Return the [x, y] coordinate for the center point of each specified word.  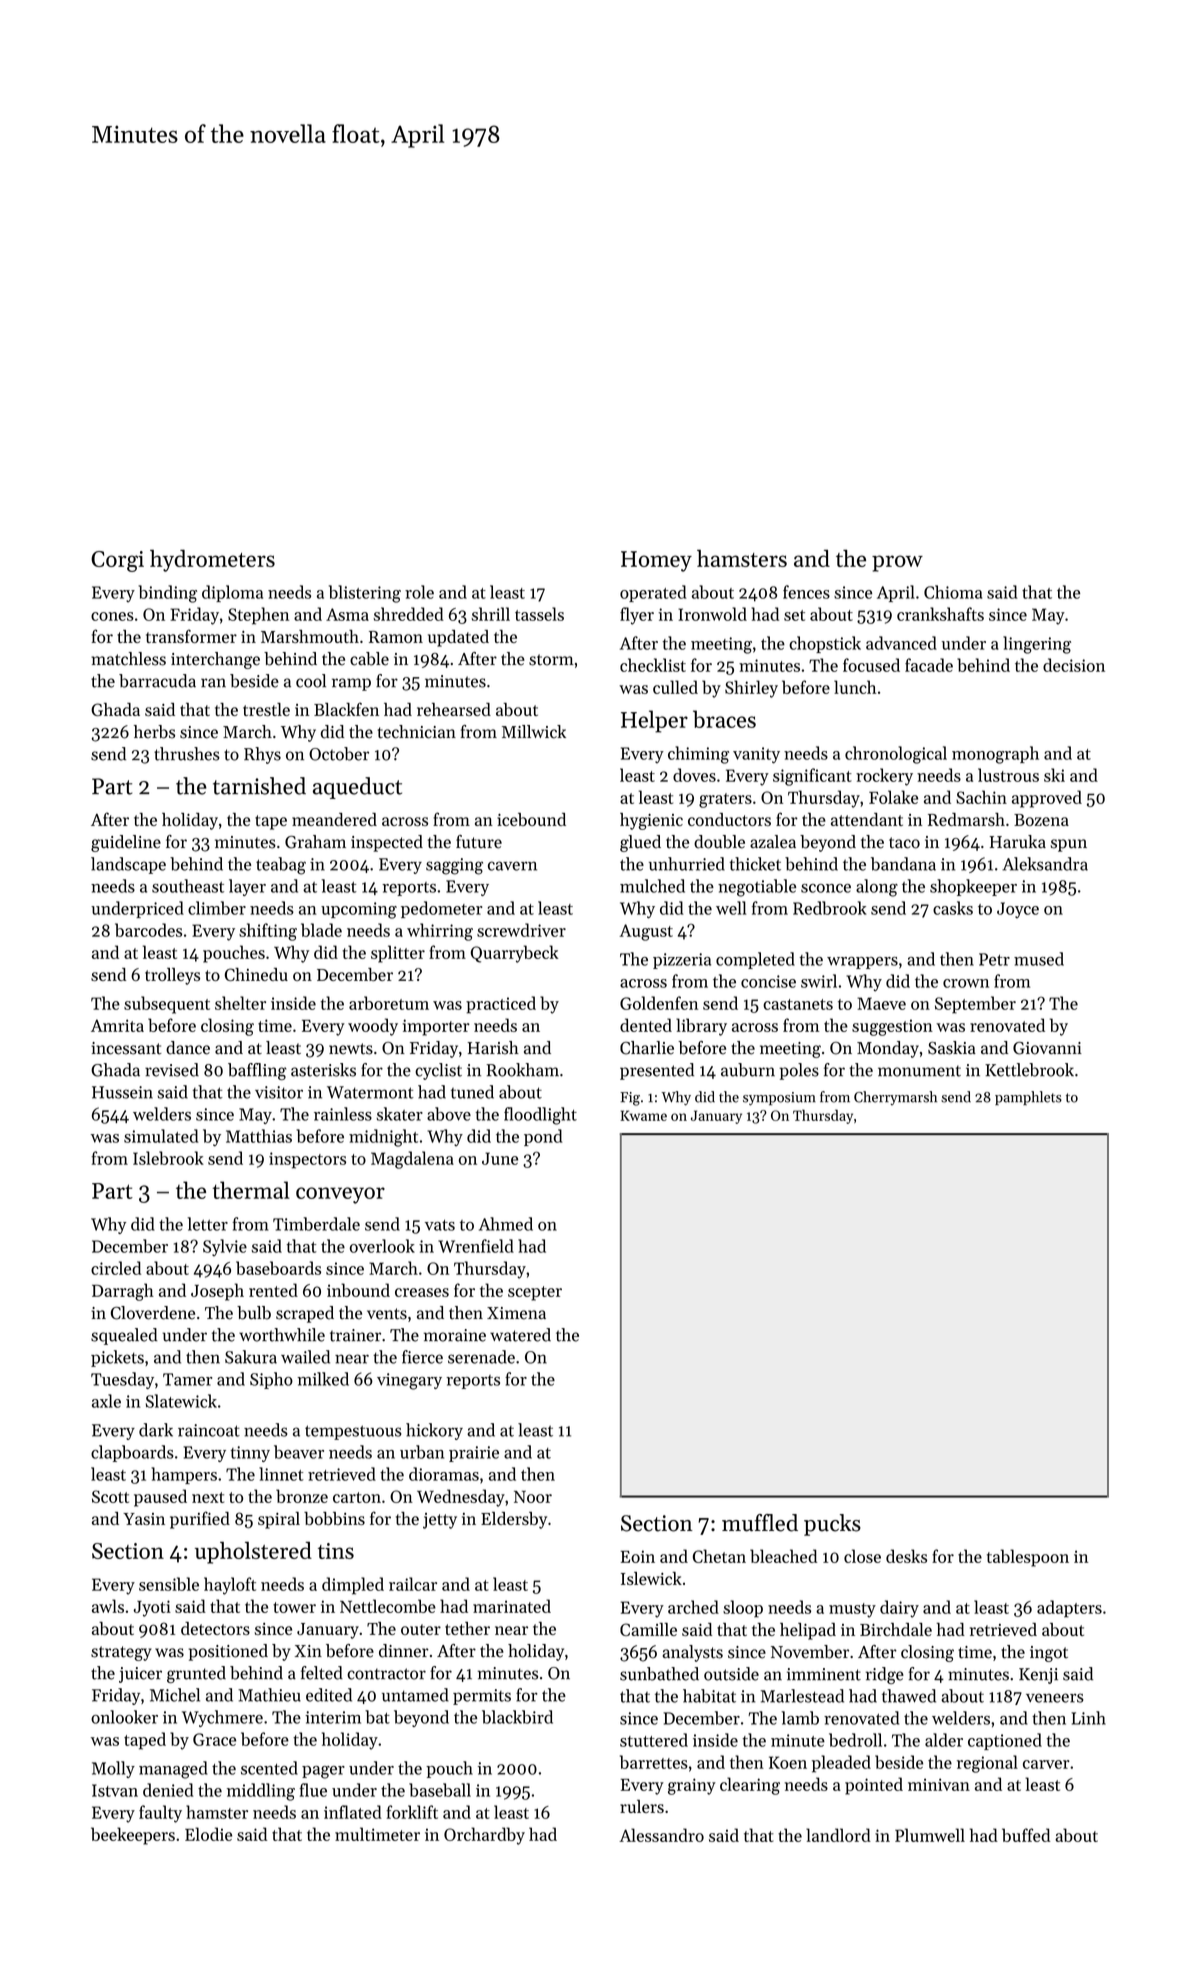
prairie [474, 1454]
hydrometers [212, 560]
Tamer [187, 1379]
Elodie [208, 1834]
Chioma [953, 592]
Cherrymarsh [895, 1098]
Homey [656, 561]
